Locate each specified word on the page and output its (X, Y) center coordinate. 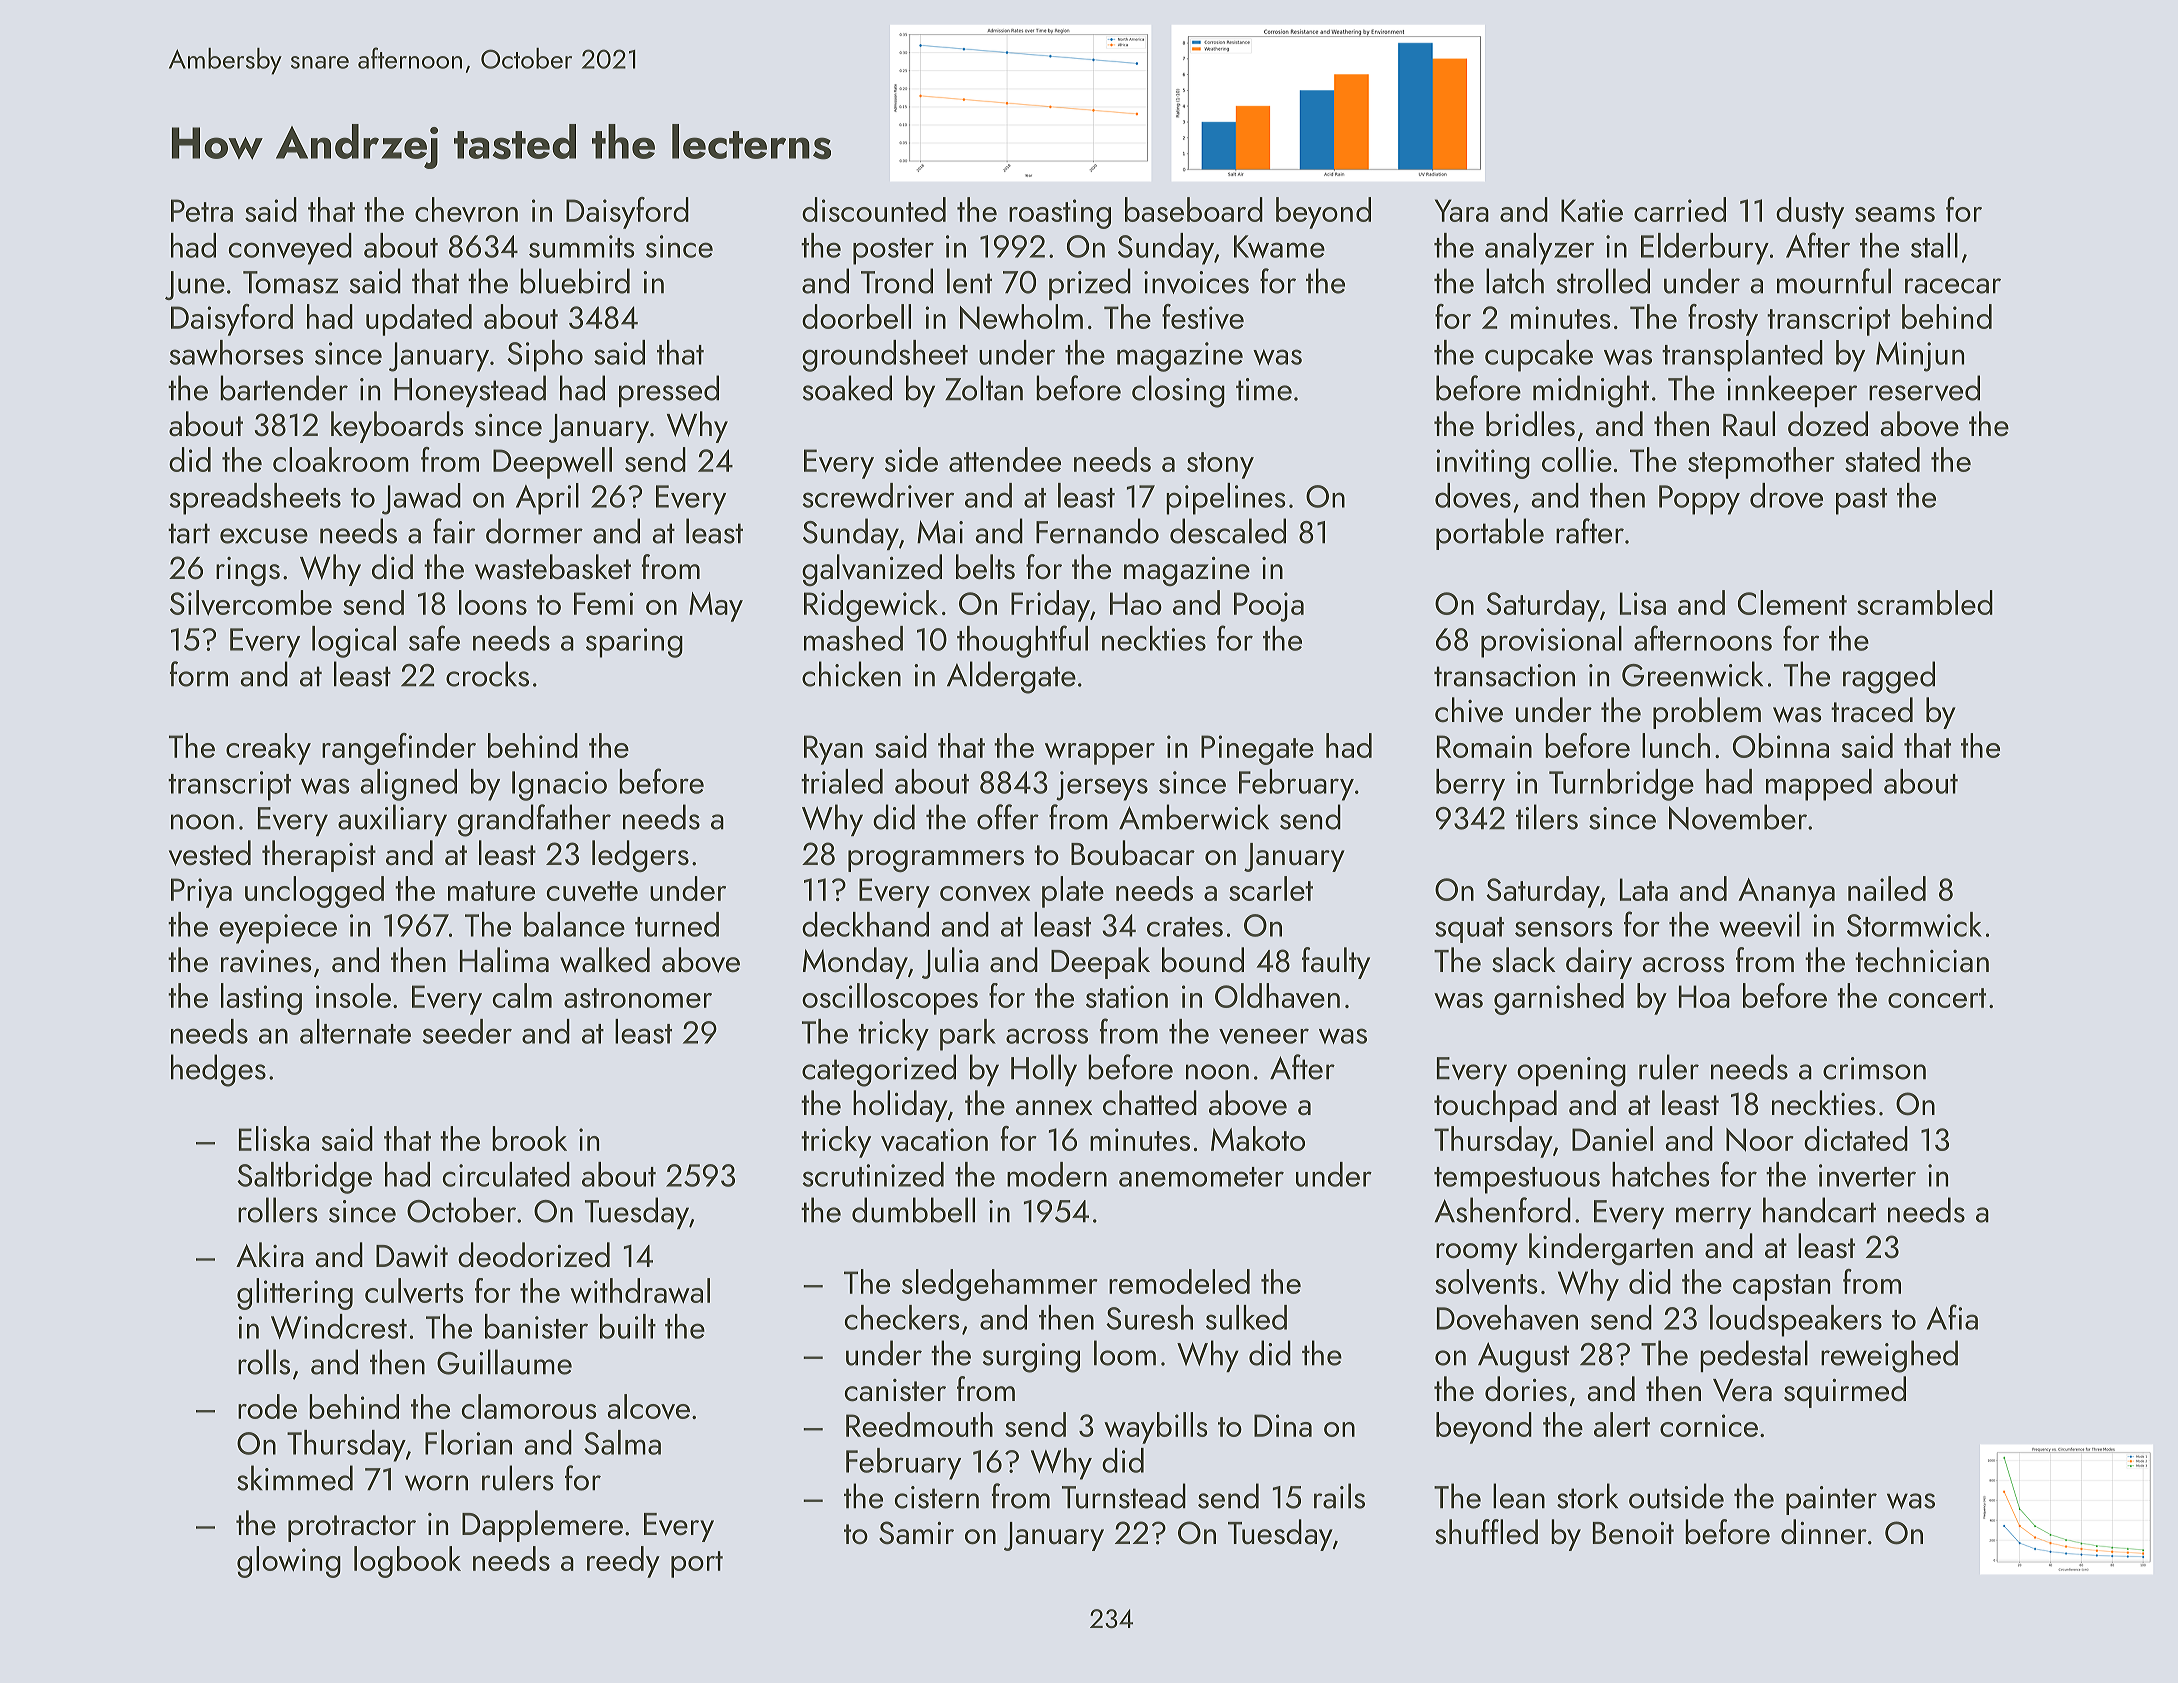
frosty (1723, 320)
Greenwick (1692, 674)
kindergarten (1611, 1249)
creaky (268, 749)
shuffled (1486, 1532)
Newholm (1021, 317)
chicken (851, 674)
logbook (407, 1562)
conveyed (290, 249)
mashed (853, 638)
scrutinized (873, 1174)
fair (454, 531)
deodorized (534, 1255)
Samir (916, 1533)
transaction (1504, 675)
